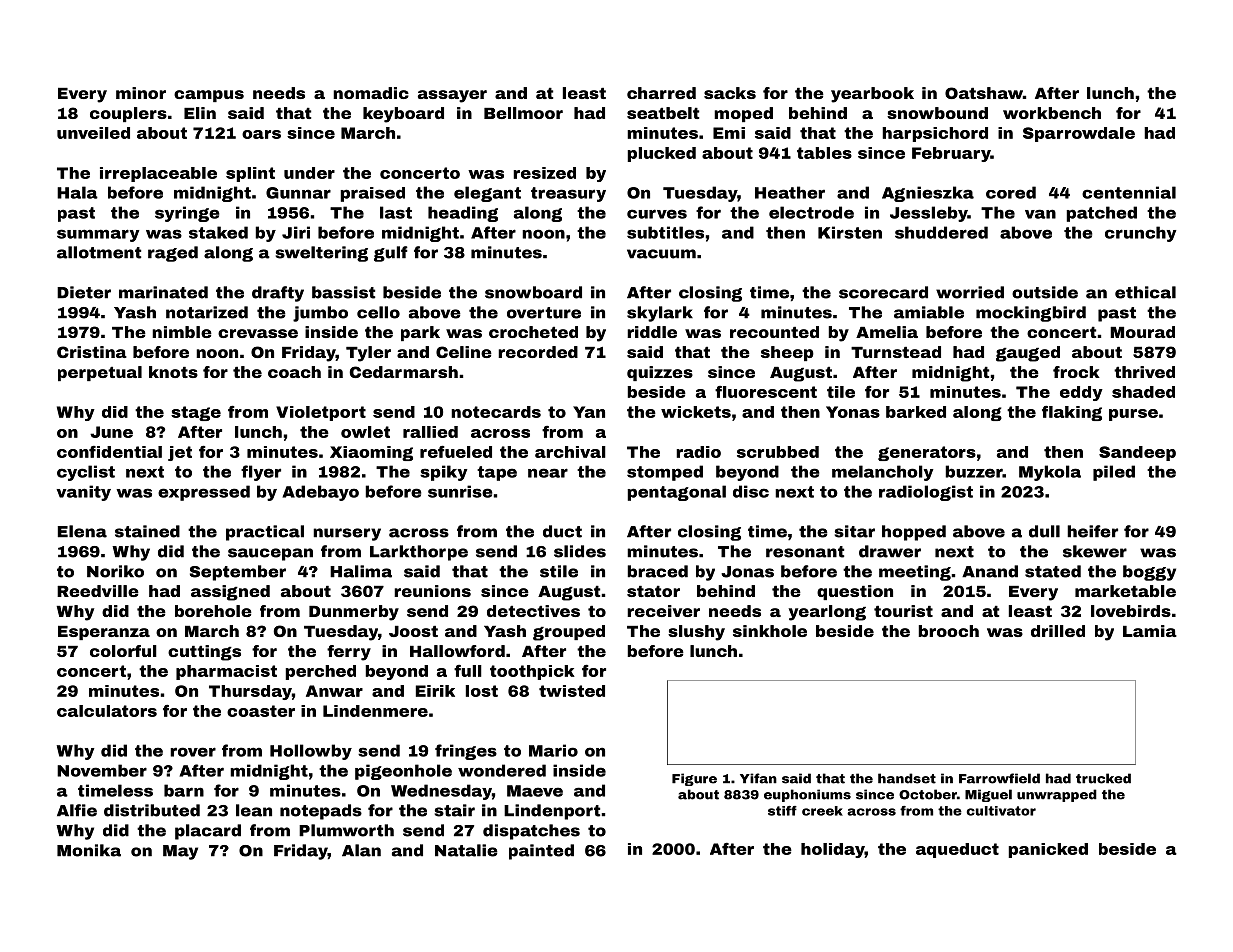 This document has height=952, width=1233. I want to click on ethical, so click(1145, 292).
